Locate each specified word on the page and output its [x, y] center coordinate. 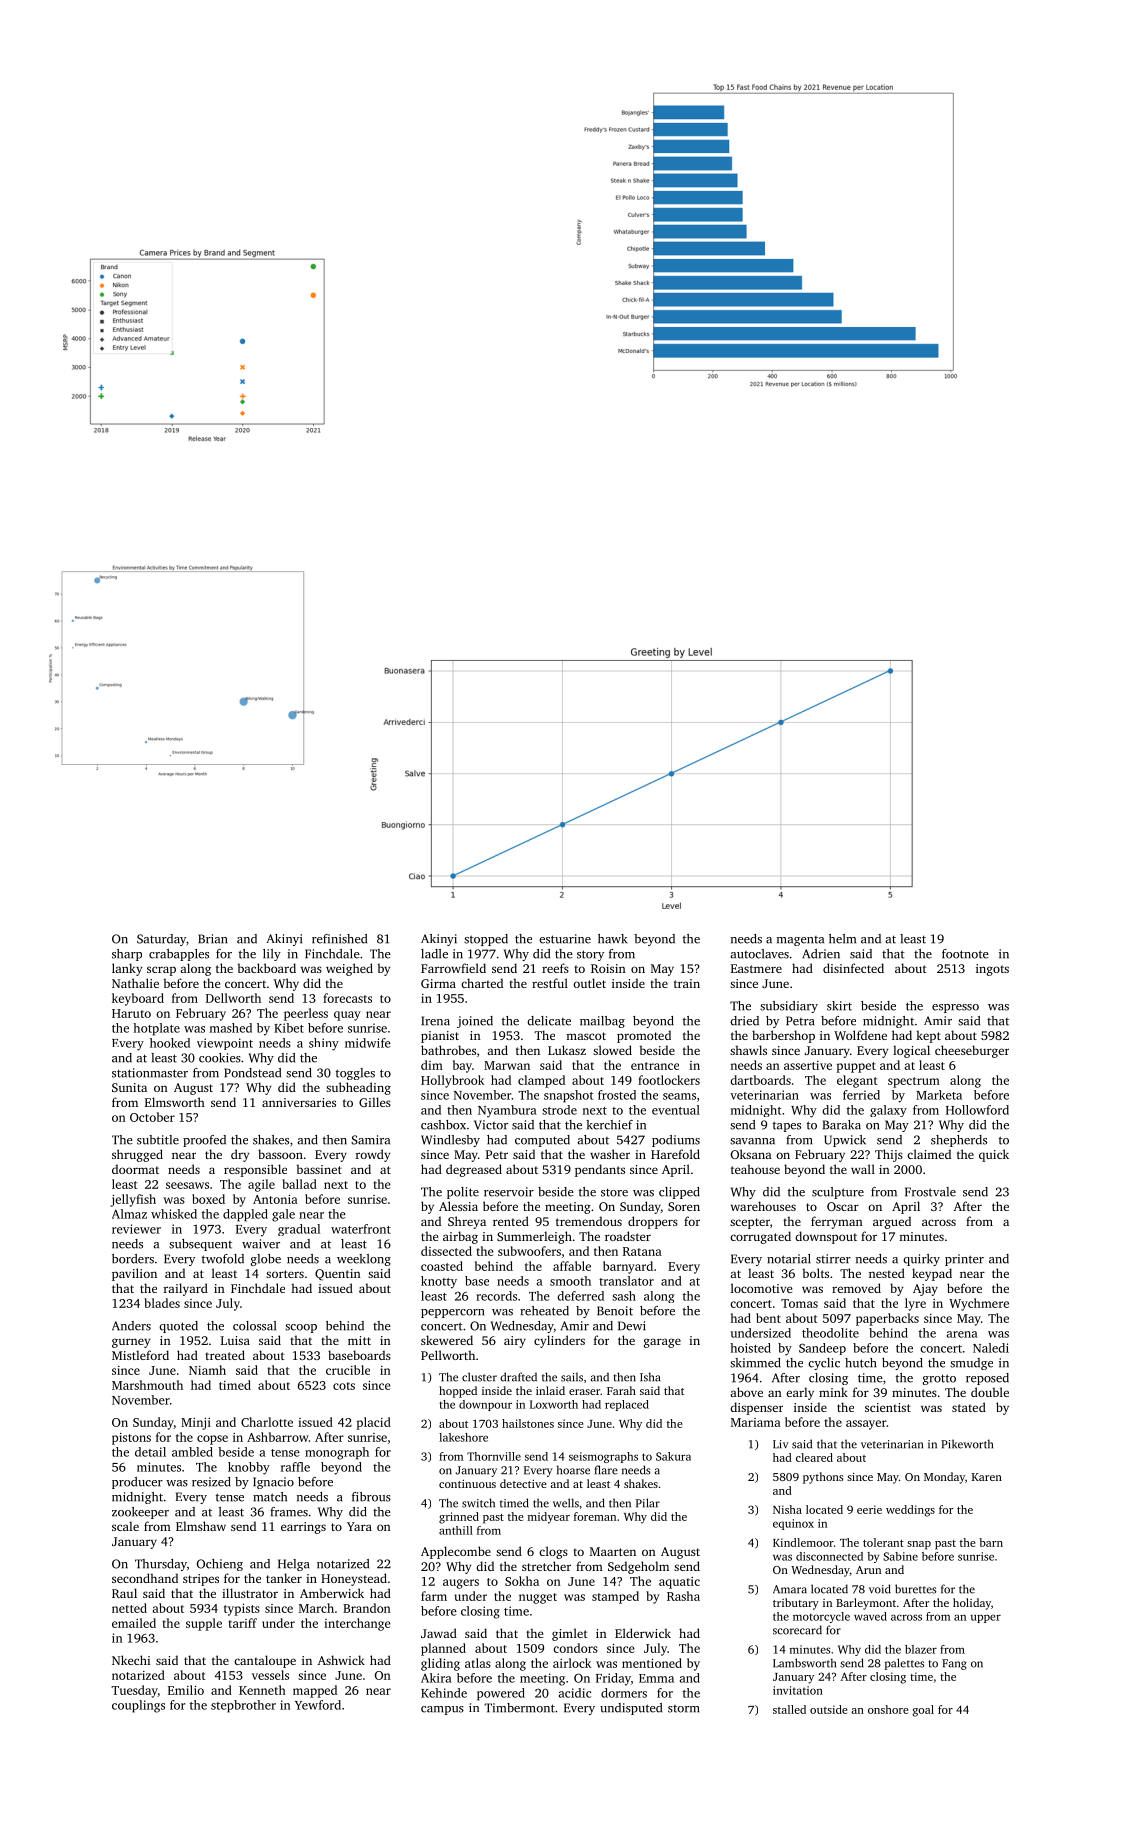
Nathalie [135, 983]
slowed [612, 1050]
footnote [965, 954]
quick [994, 1155]
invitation [798, 1690]
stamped [615, 1597]
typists [242, 1610]
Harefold [675, 1154]
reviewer [136, 1229]
